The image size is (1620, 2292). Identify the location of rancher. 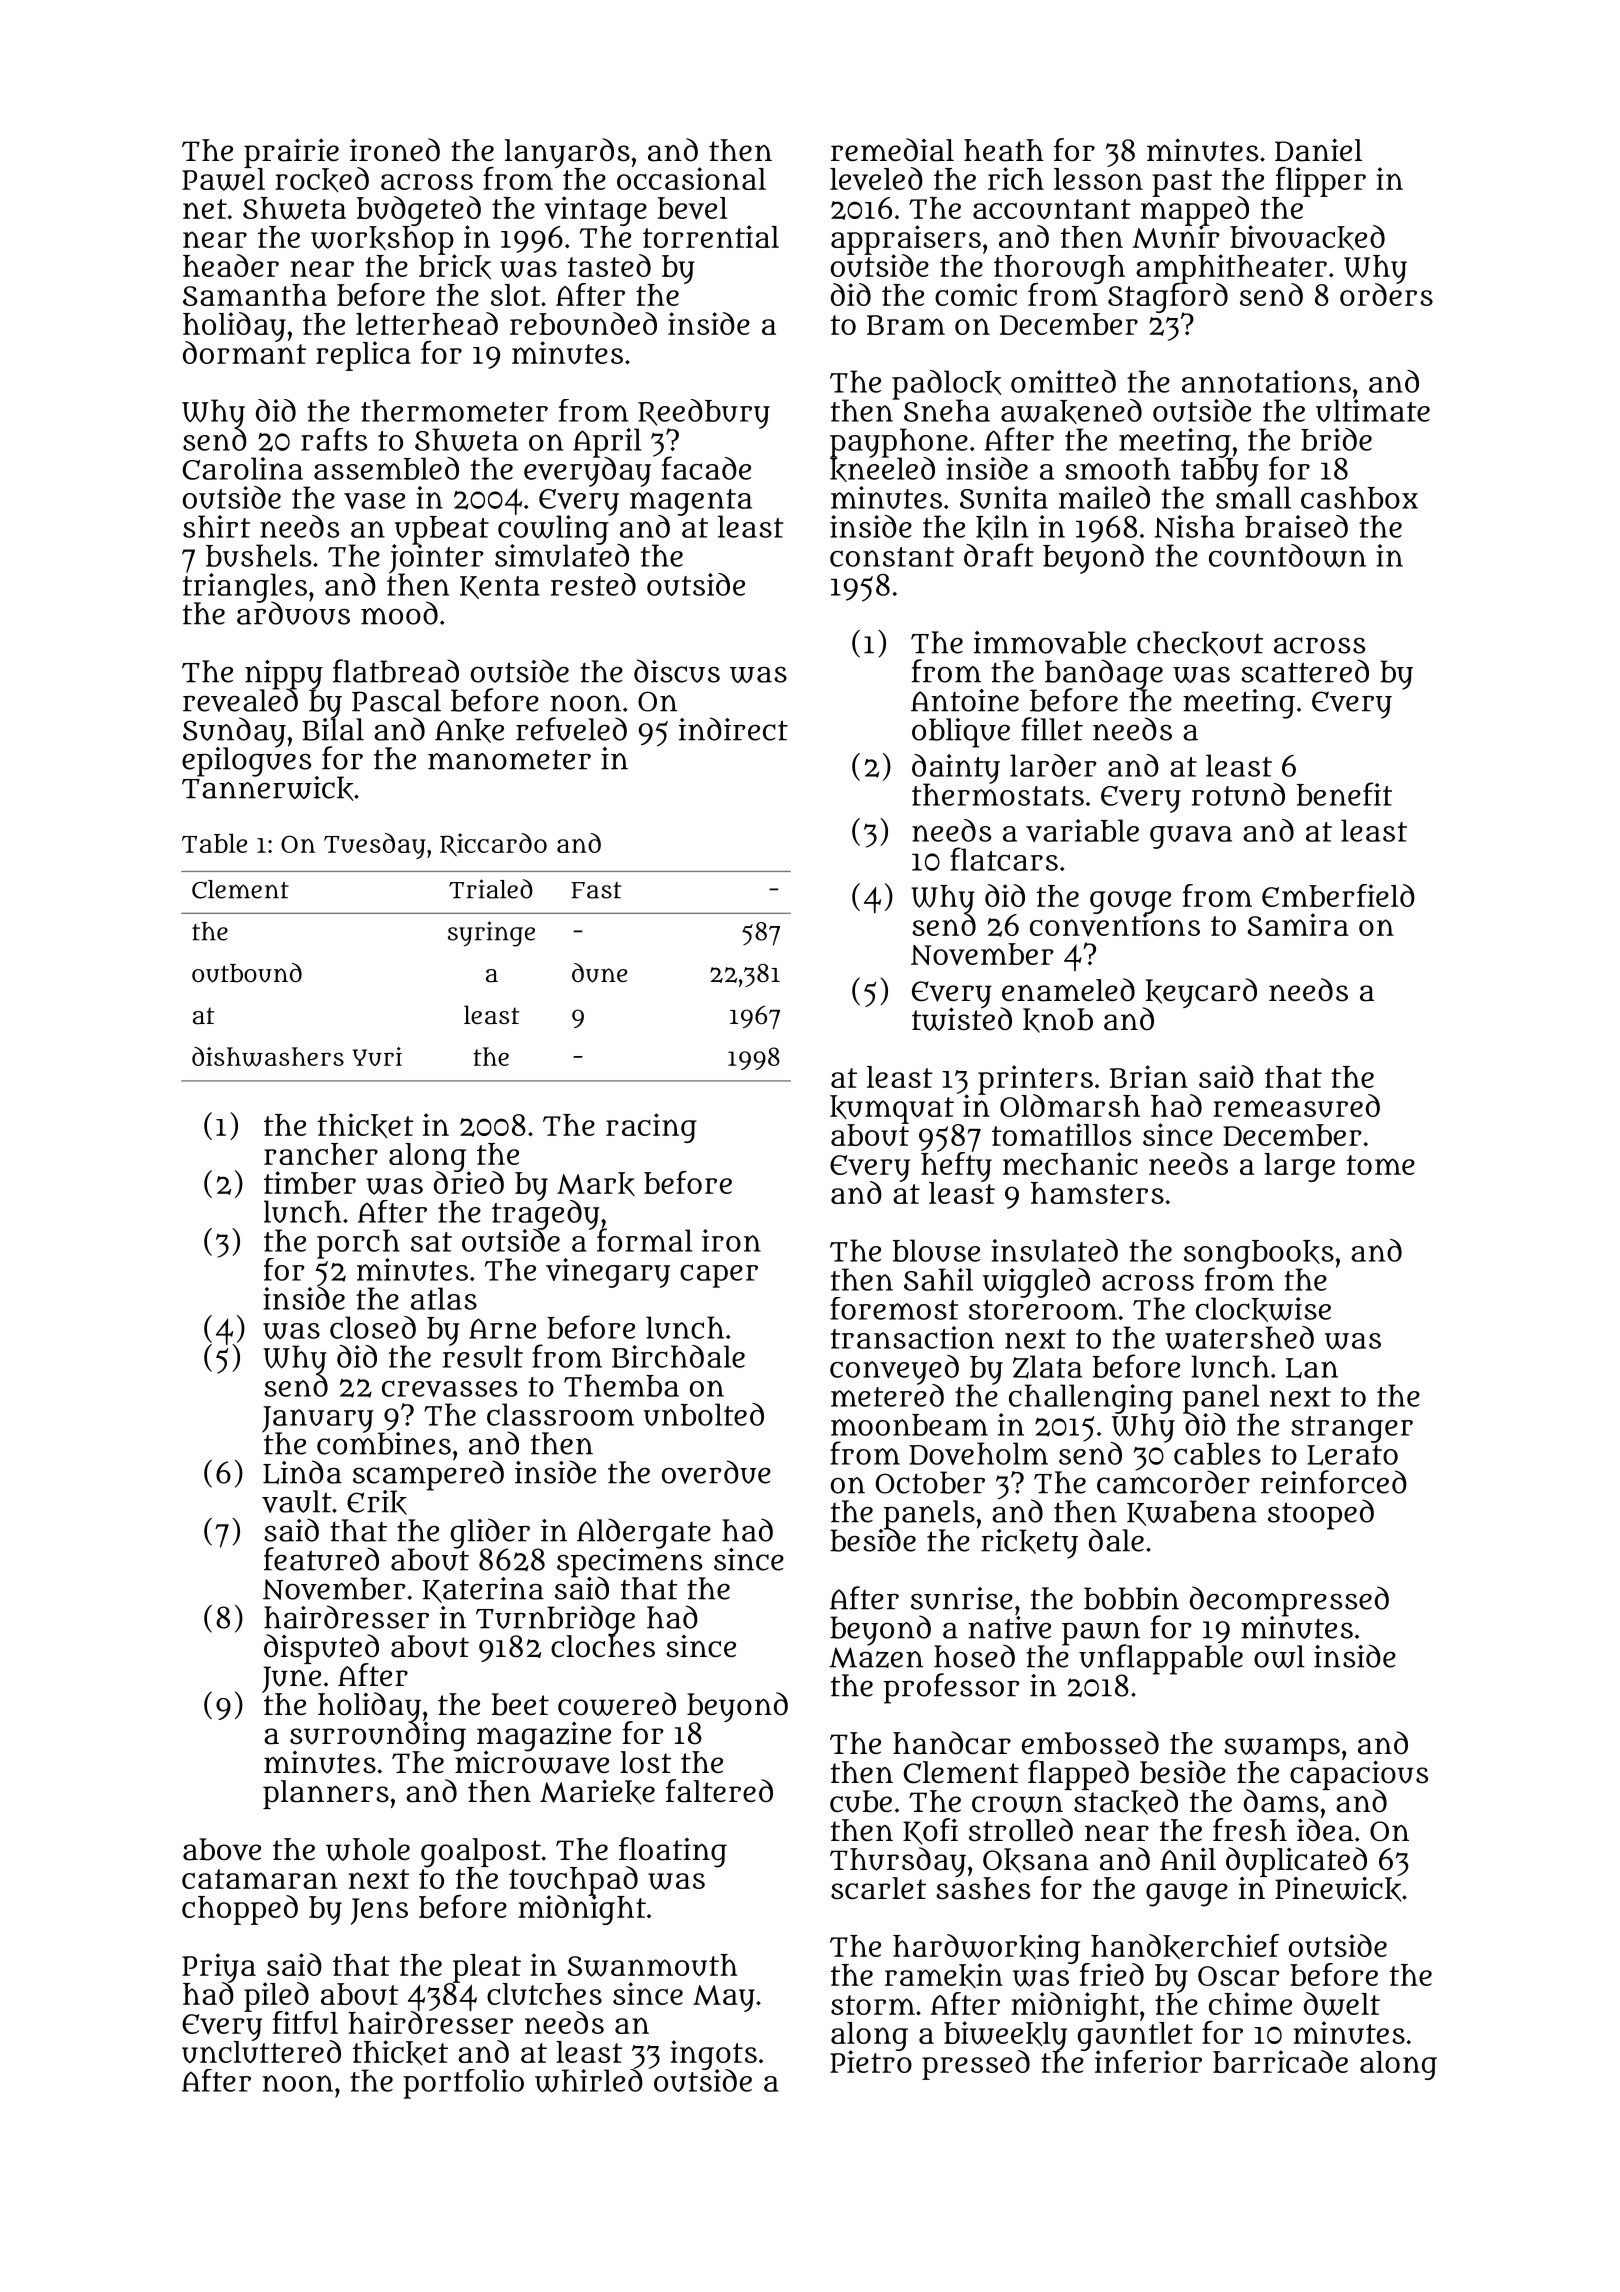
(321, 1154).
